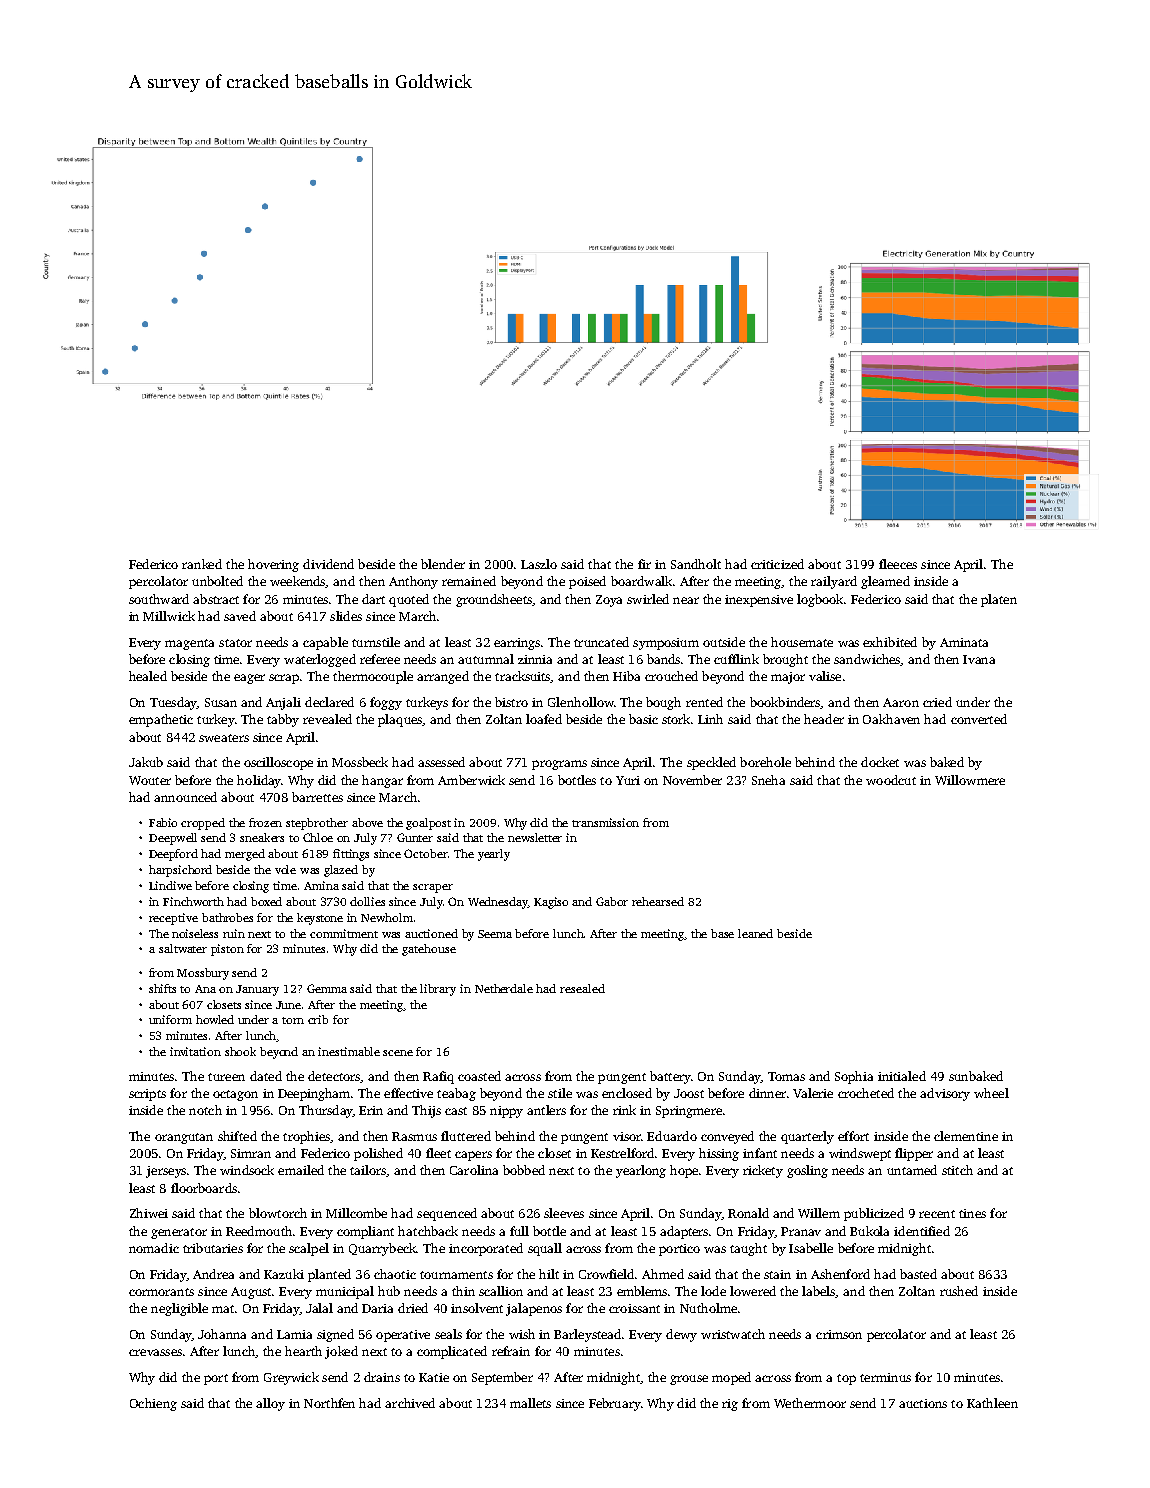 This document has height=1488, width=1150. What do you see at coordinates (891, 780) in the document?
I see `woodcut` at bounding box center [891, 780].
